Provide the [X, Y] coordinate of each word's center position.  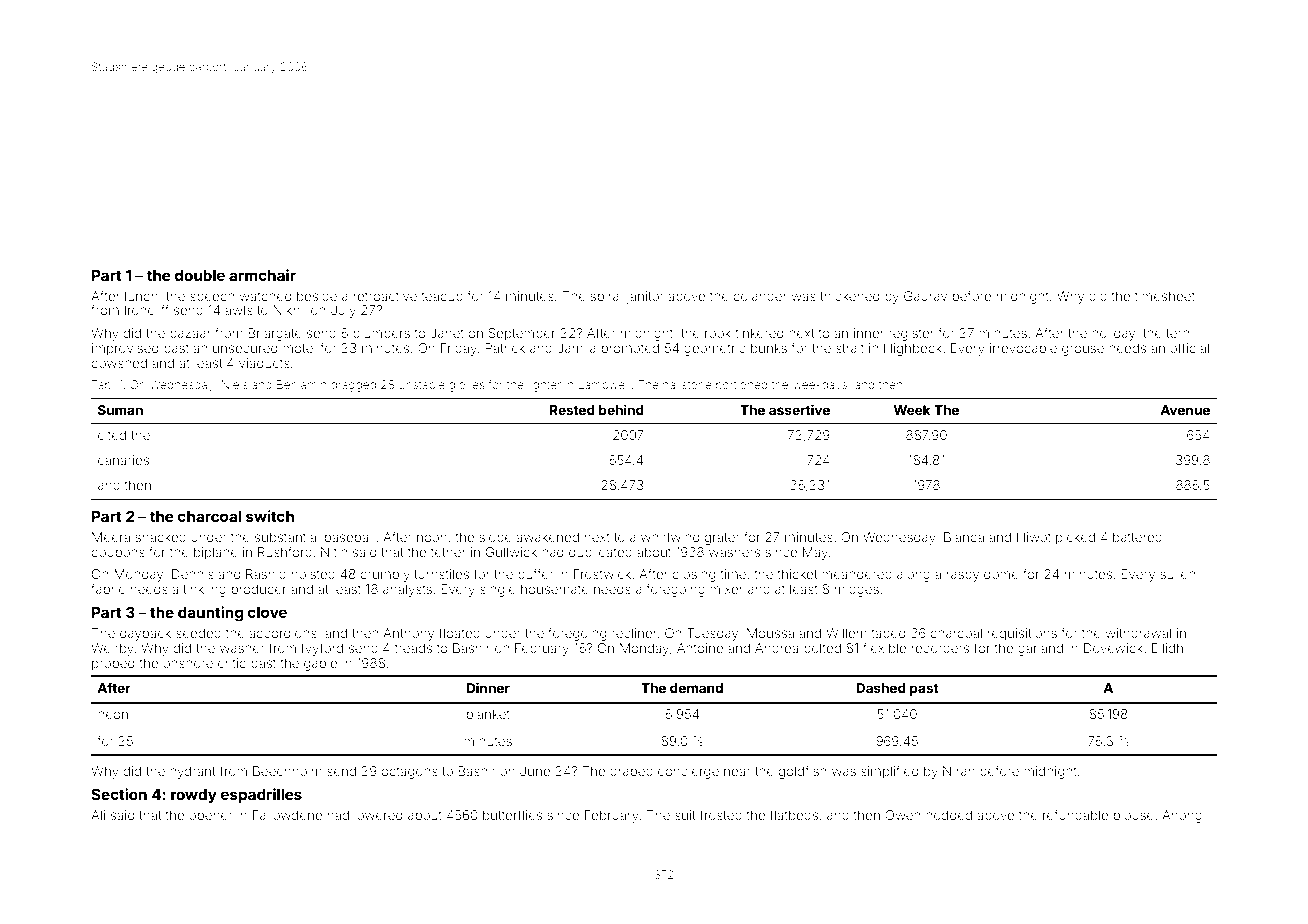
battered [1137, 537]
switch [270, 516]
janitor [645, 297]
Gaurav [925, 296]
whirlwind [670, 537]
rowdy [194, 796]
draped [631, 772]
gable [320, 664]
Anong [1182, 816]
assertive [799, 409]
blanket [488, 714]
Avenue [1185, 410]
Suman [120, 410]
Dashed [881, 688]
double [200, 275]
